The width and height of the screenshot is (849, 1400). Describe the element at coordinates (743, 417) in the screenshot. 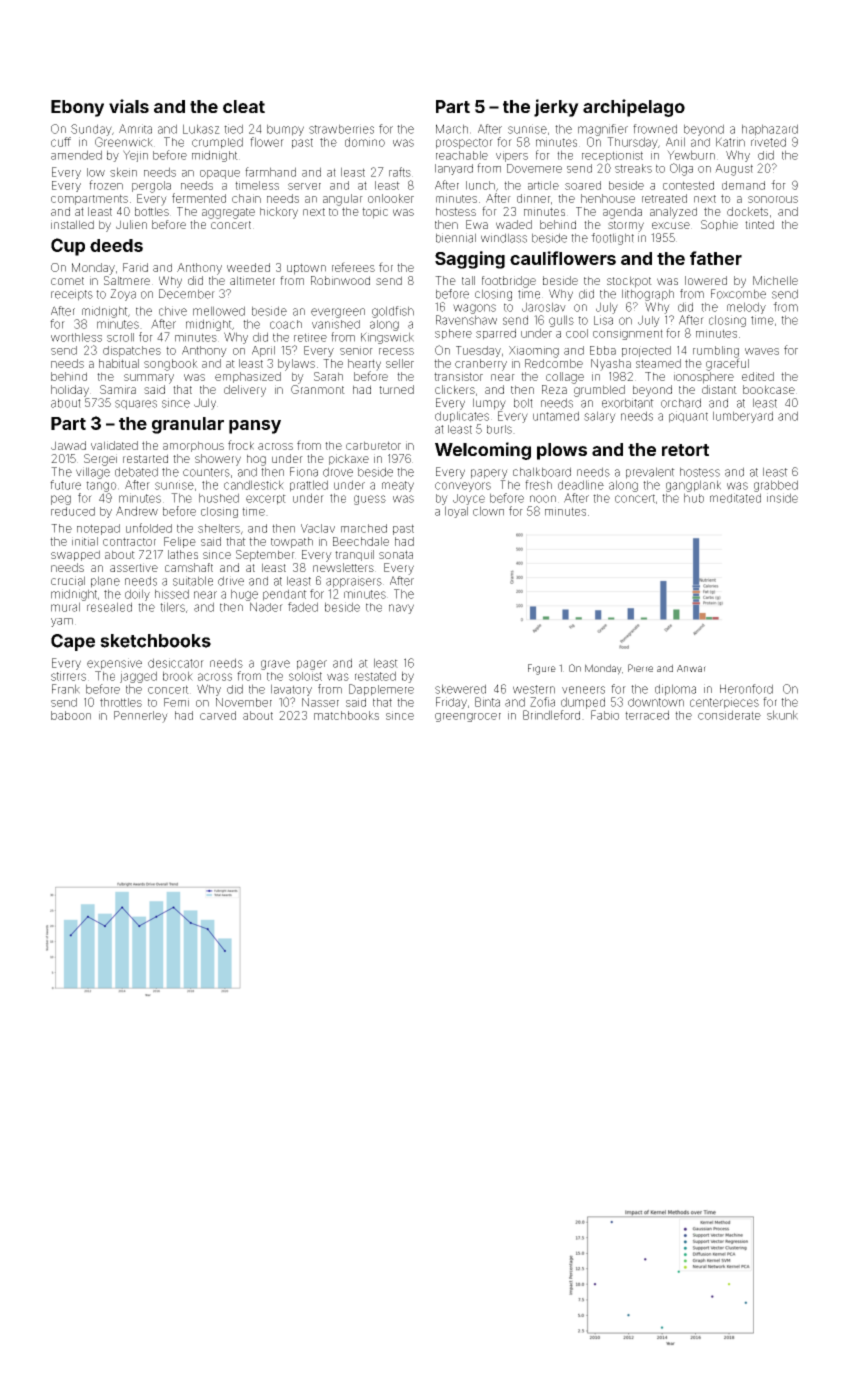

I see `lumberyard` at that location.
